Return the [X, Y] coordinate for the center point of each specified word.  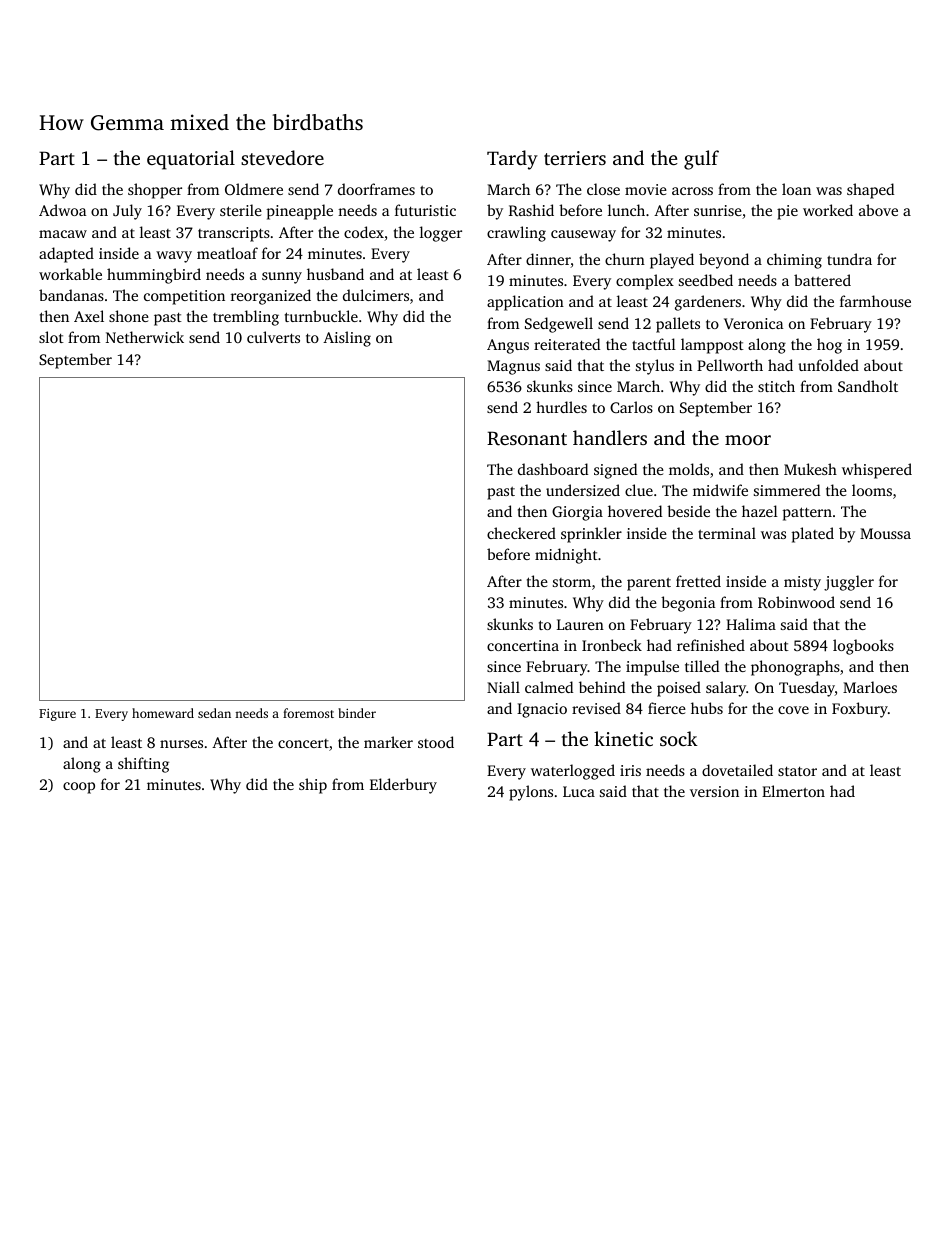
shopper [155, 191]
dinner [548, 260]
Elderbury [403, 786]
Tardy [512, 160]
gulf [701, 160]
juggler [849, 583]
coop [79, 788]
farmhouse [875, 301]
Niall [503, 687]
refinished [711, 645]
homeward [163, 713]
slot [51, 337]
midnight [566, 556]
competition [184, 297]
